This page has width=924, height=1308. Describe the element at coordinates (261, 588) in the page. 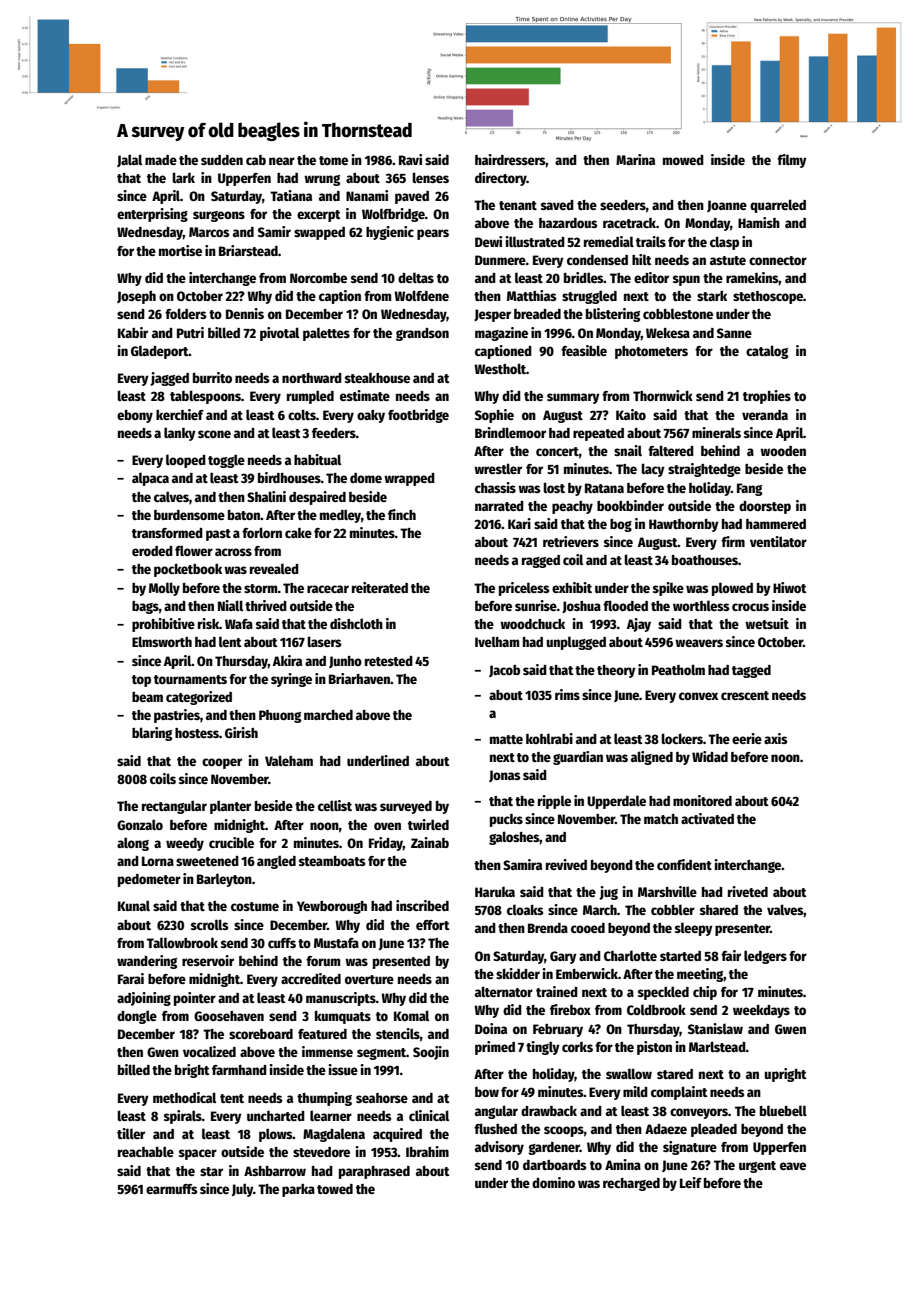

I see `storm` at that location.
